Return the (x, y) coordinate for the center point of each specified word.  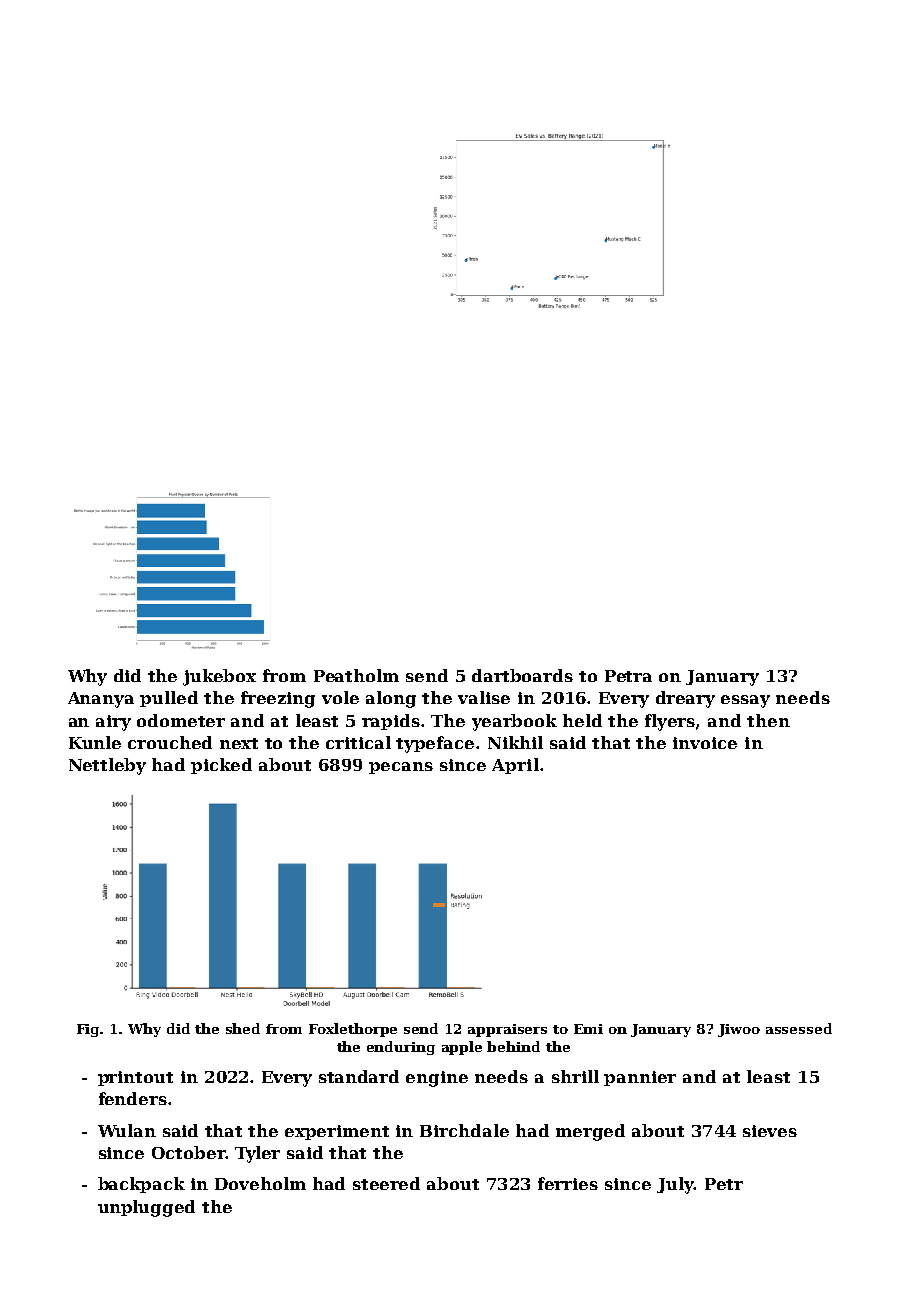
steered (386, 1183)
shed (243, 1028)
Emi (588, 1029)
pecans (401, 768)
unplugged (146, 1208)
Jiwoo (739, 1030)
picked (221, 766)
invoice (705, 743)
